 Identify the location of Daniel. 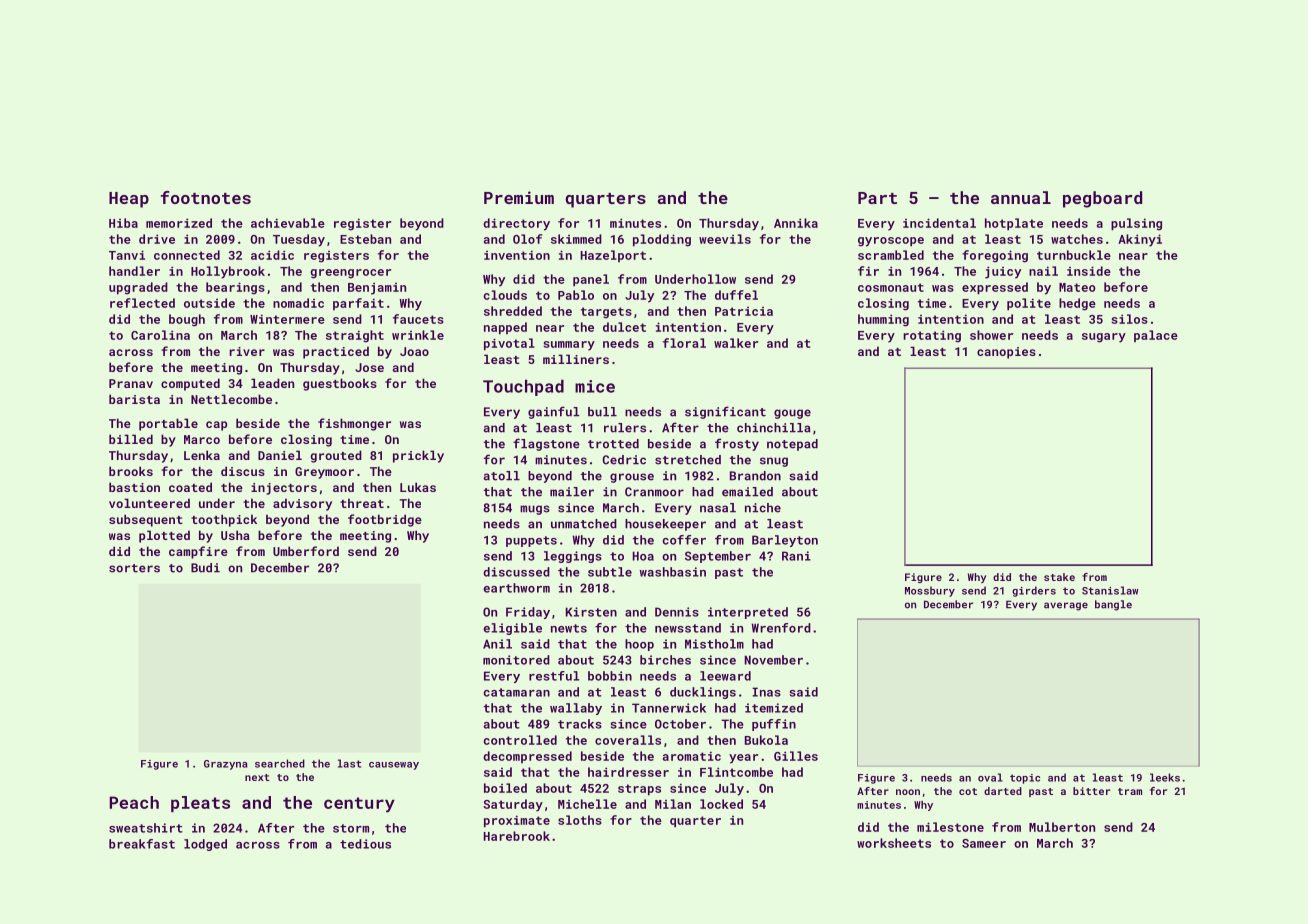
(280, 455).
